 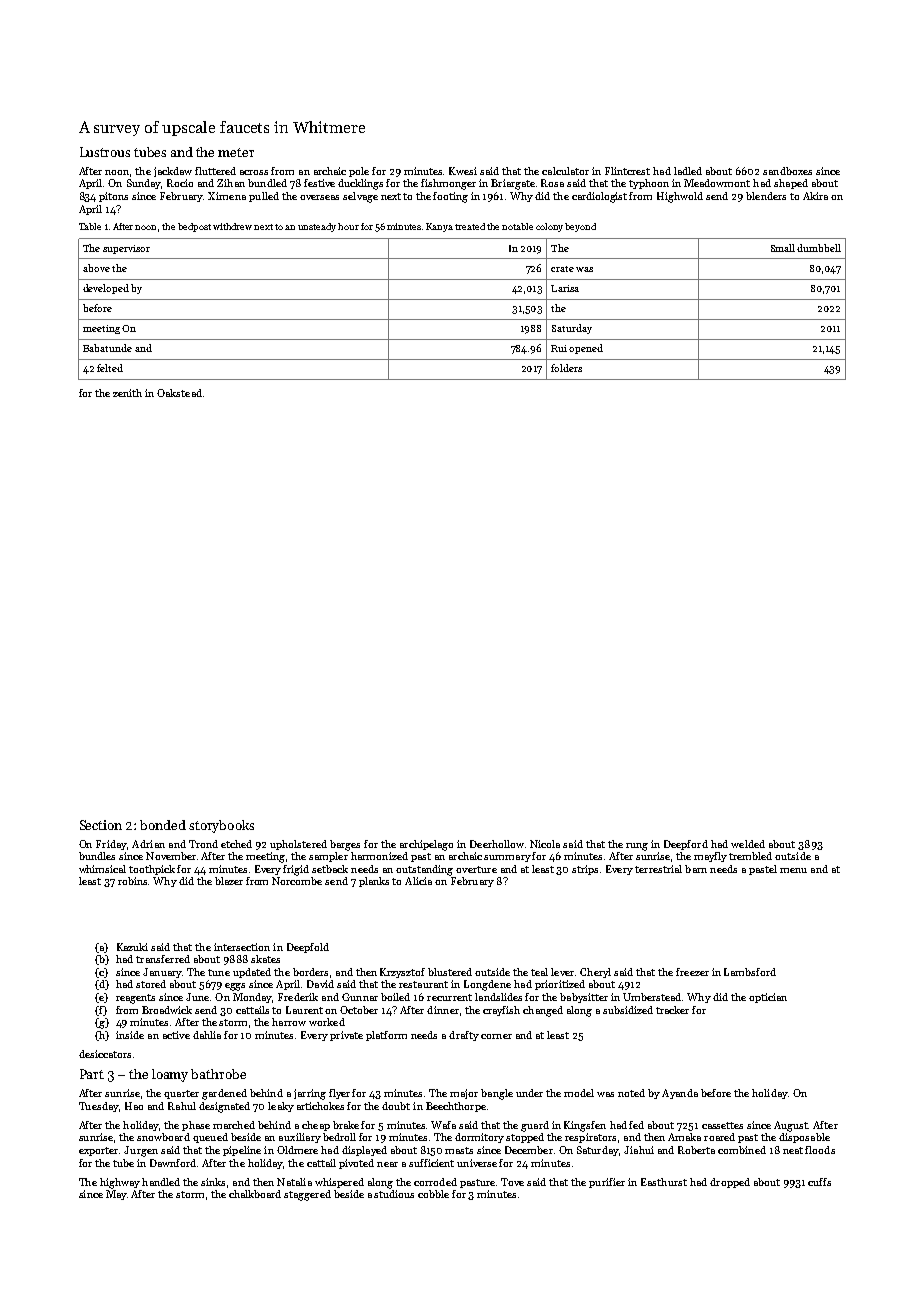 What do you see at coordinates (236, 844) in the image?
I see `etched` at bounding box center [236, 844].
